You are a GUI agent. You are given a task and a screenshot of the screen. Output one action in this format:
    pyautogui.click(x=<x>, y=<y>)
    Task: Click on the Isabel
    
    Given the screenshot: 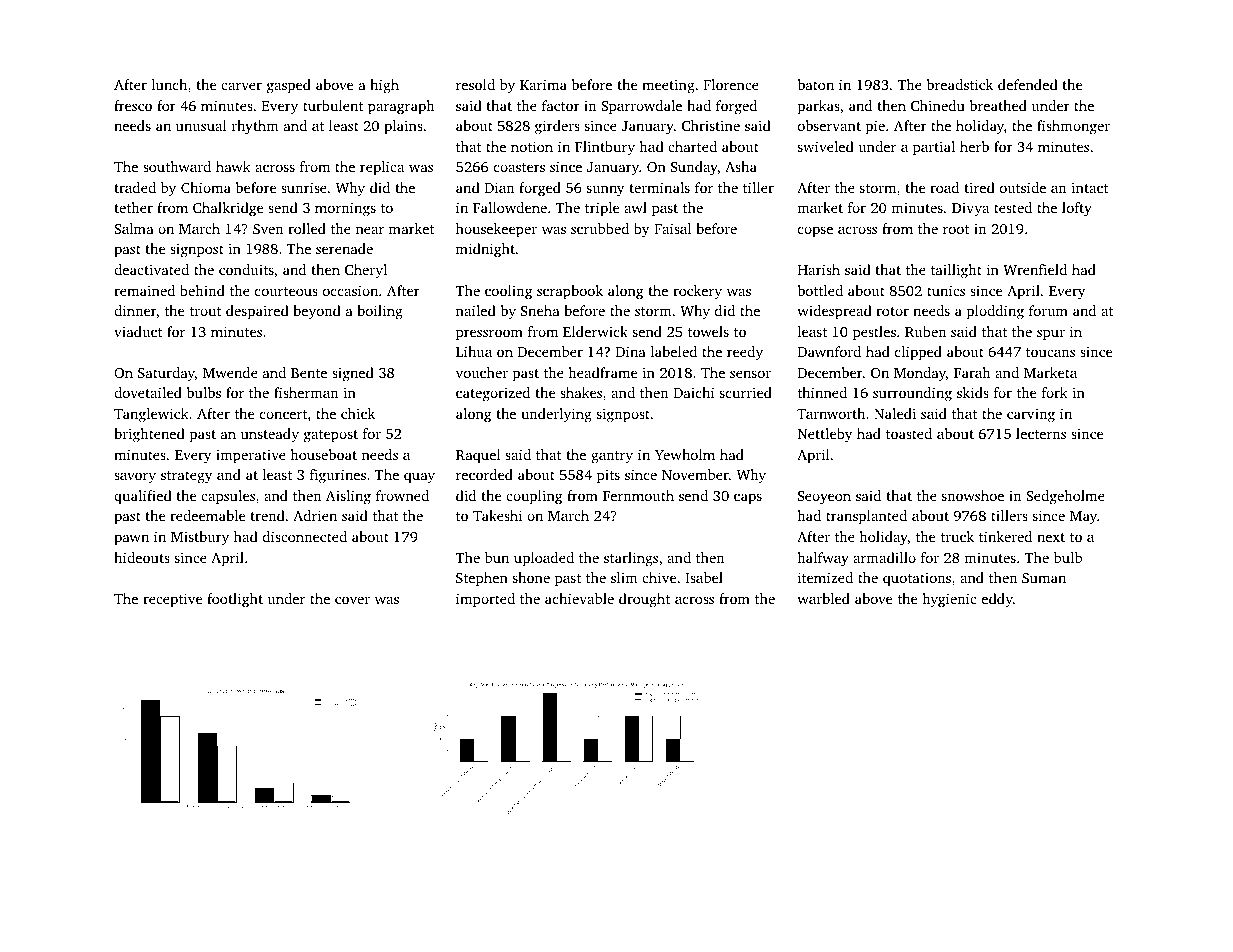 What is the action you would take?
    pyautogui.click(x=704, y=577)
